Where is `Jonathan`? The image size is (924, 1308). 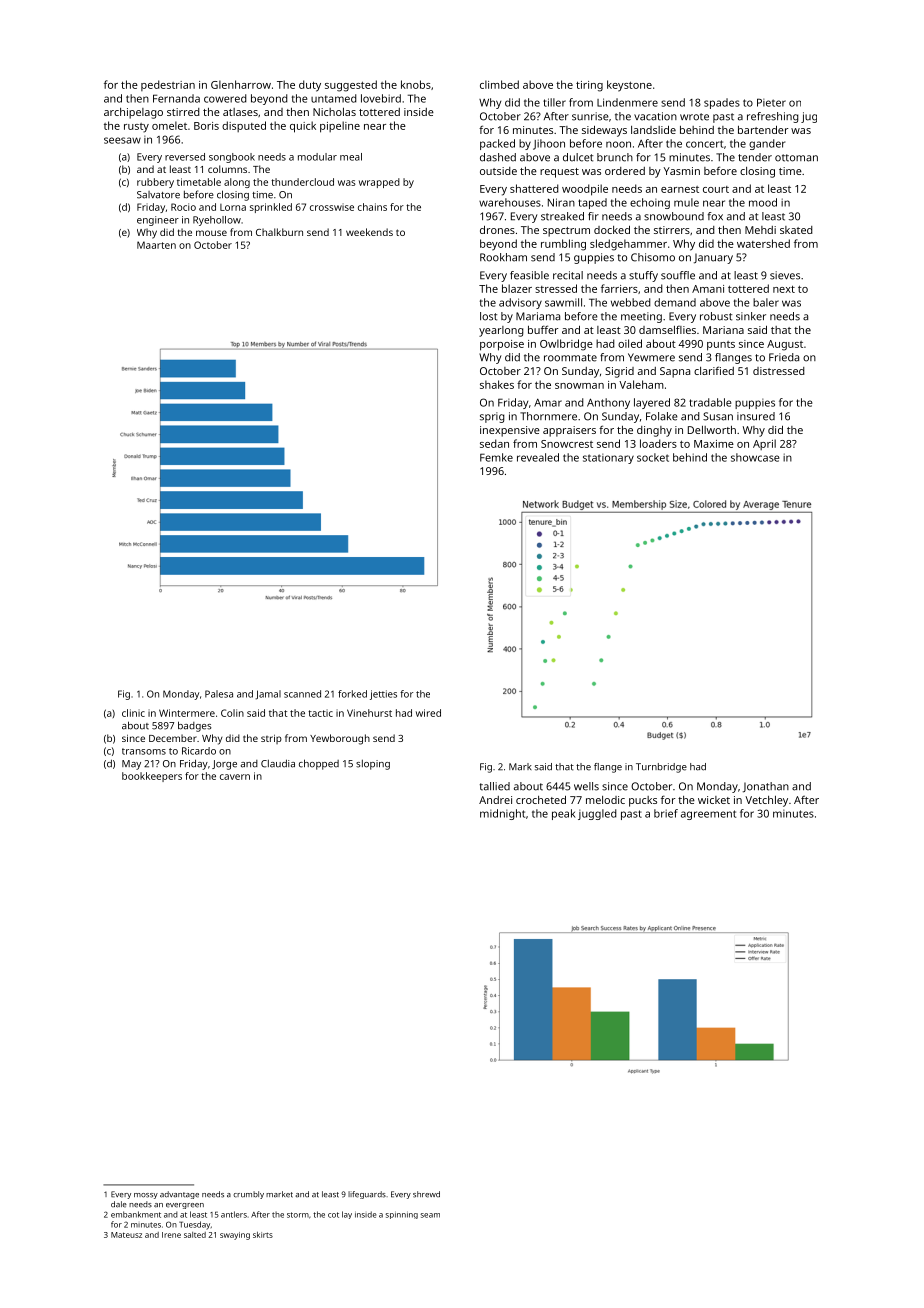 Jonathan is located at coordinates (766, 787).
